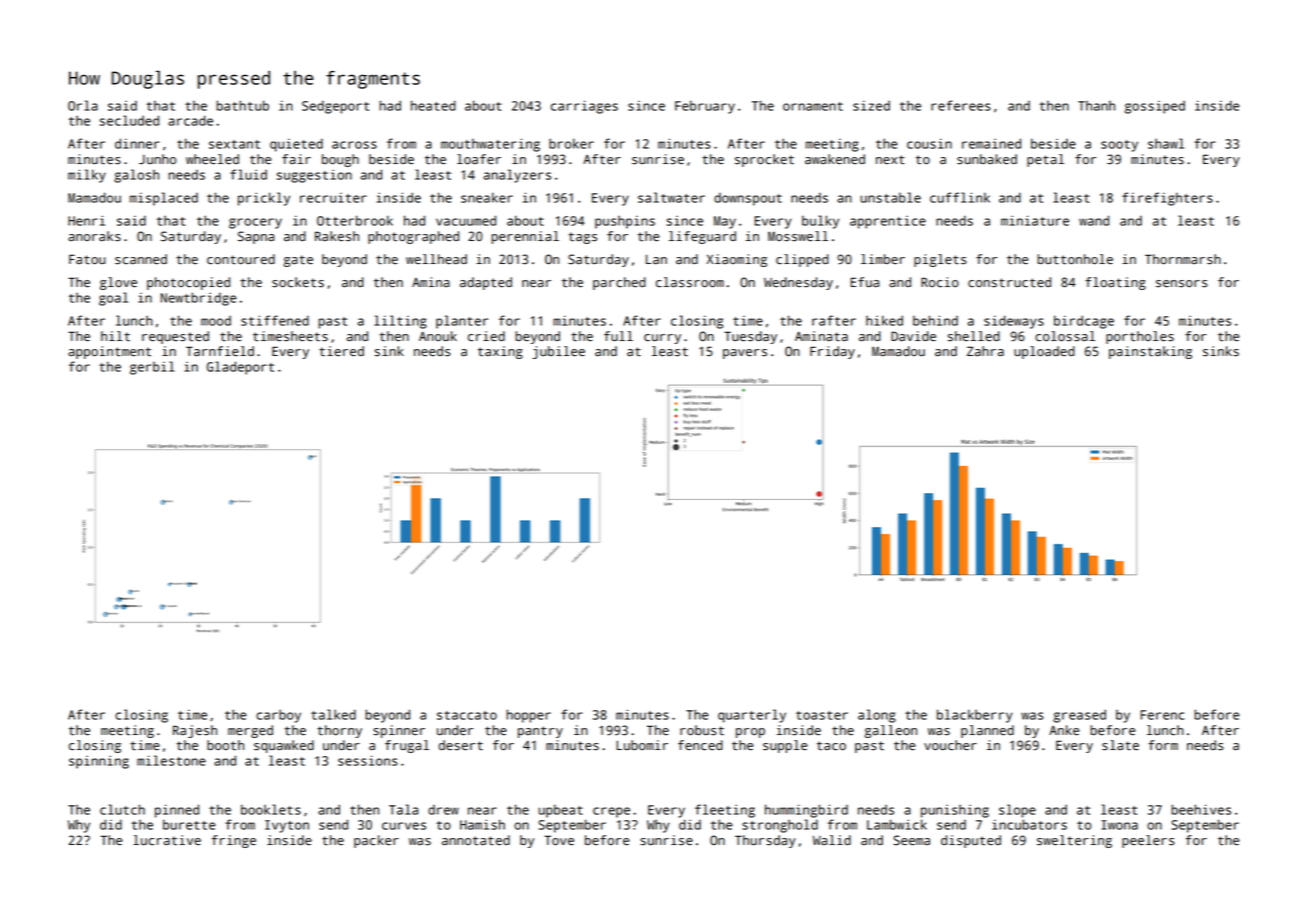  What do you see at coordinates (486, 283) in the document?
I see `adapted` at bounding box center [486, 283].
